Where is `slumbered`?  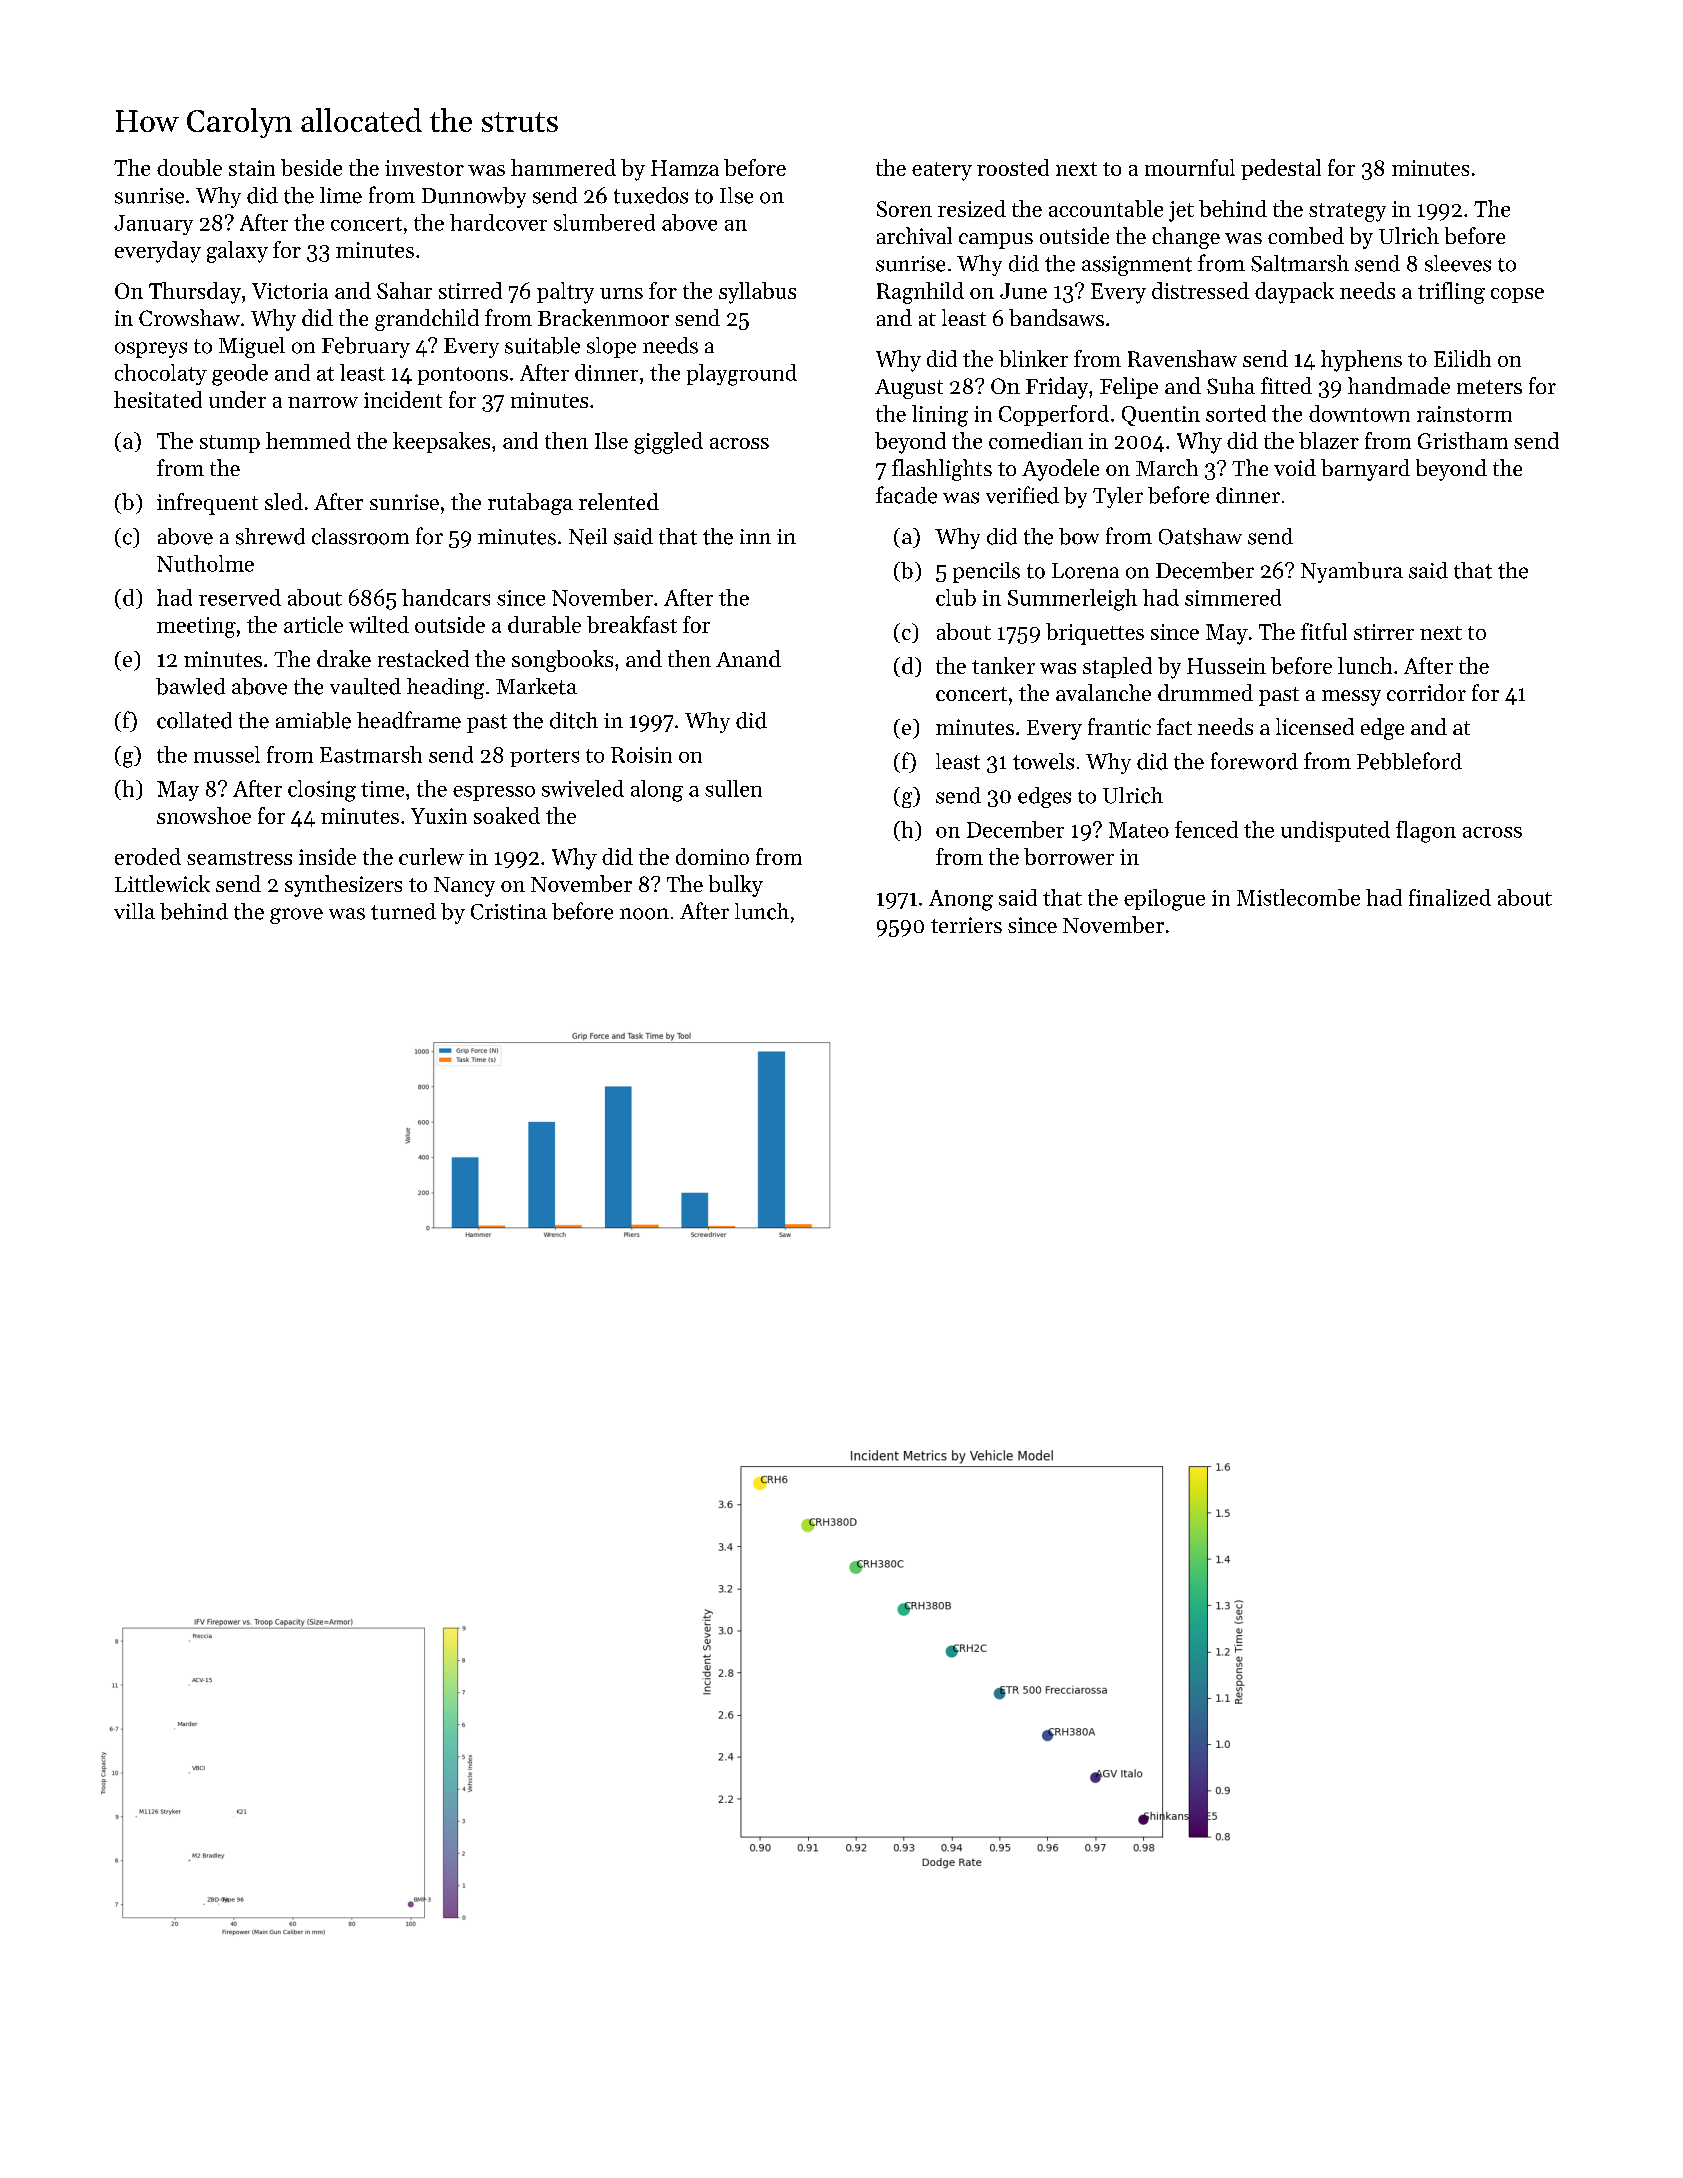
slumbered is located at coordinates (604, 222).
